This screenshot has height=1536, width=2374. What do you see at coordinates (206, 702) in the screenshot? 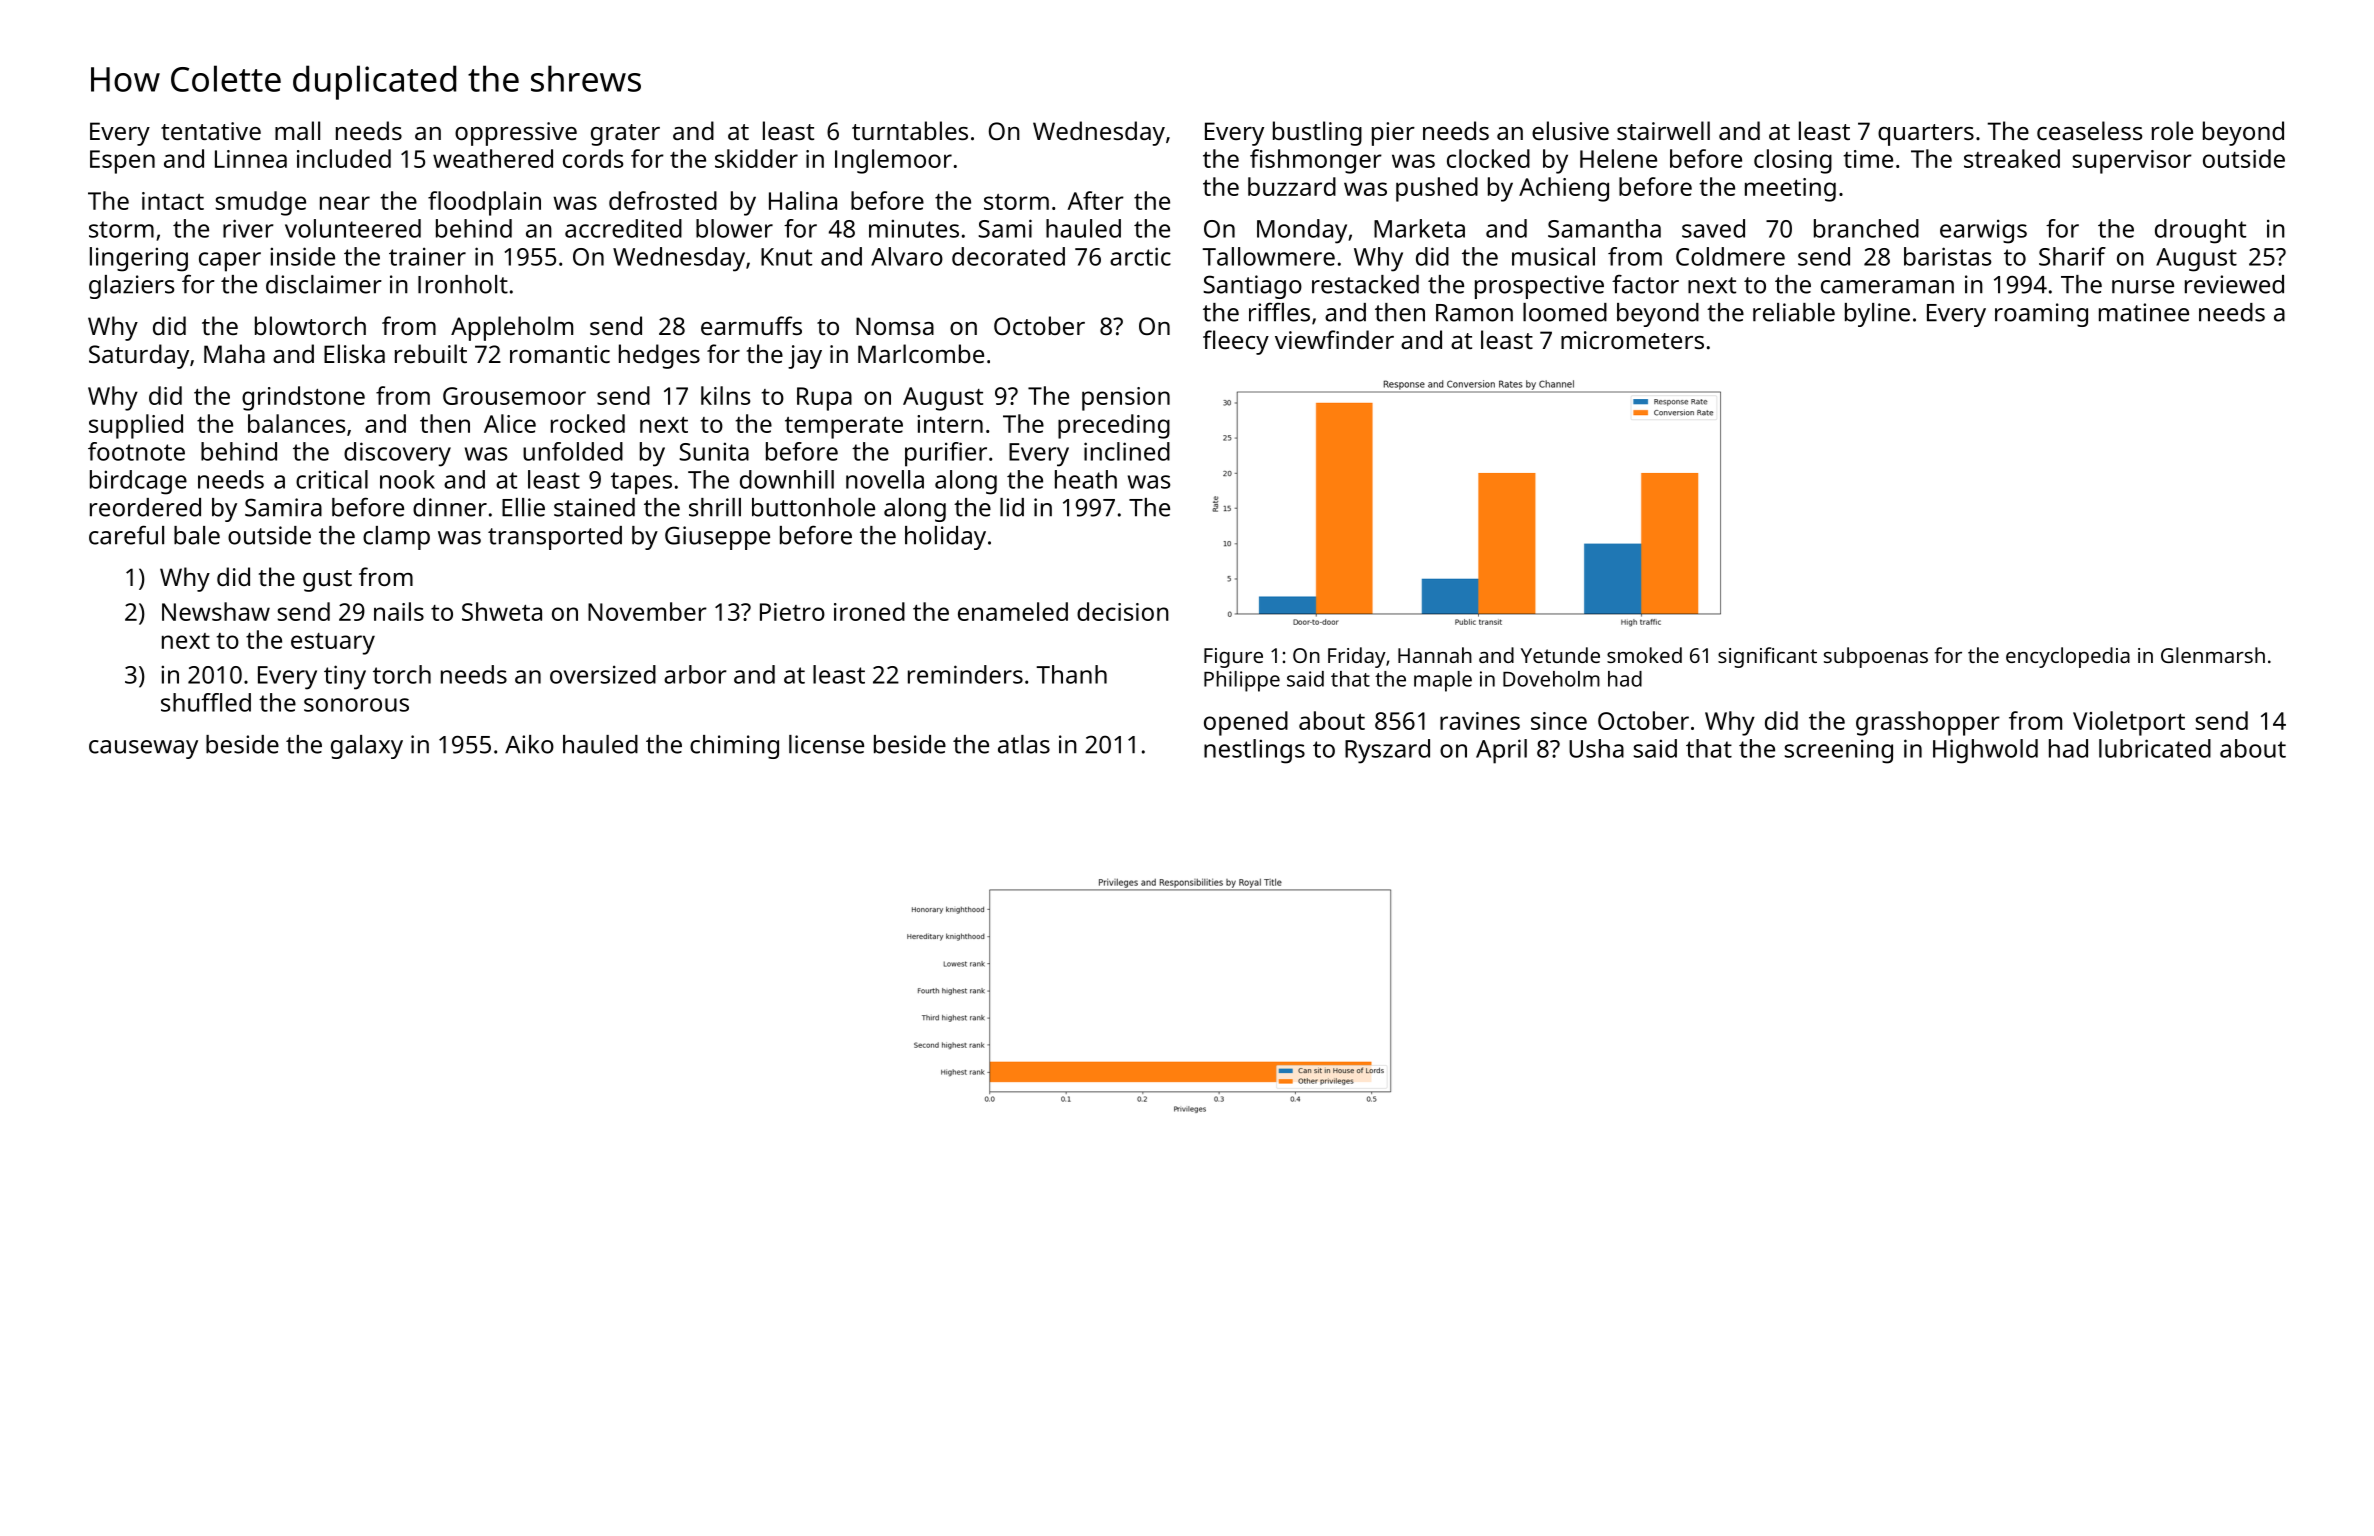
I see `shuffled` at bounding box center [206, 702].
